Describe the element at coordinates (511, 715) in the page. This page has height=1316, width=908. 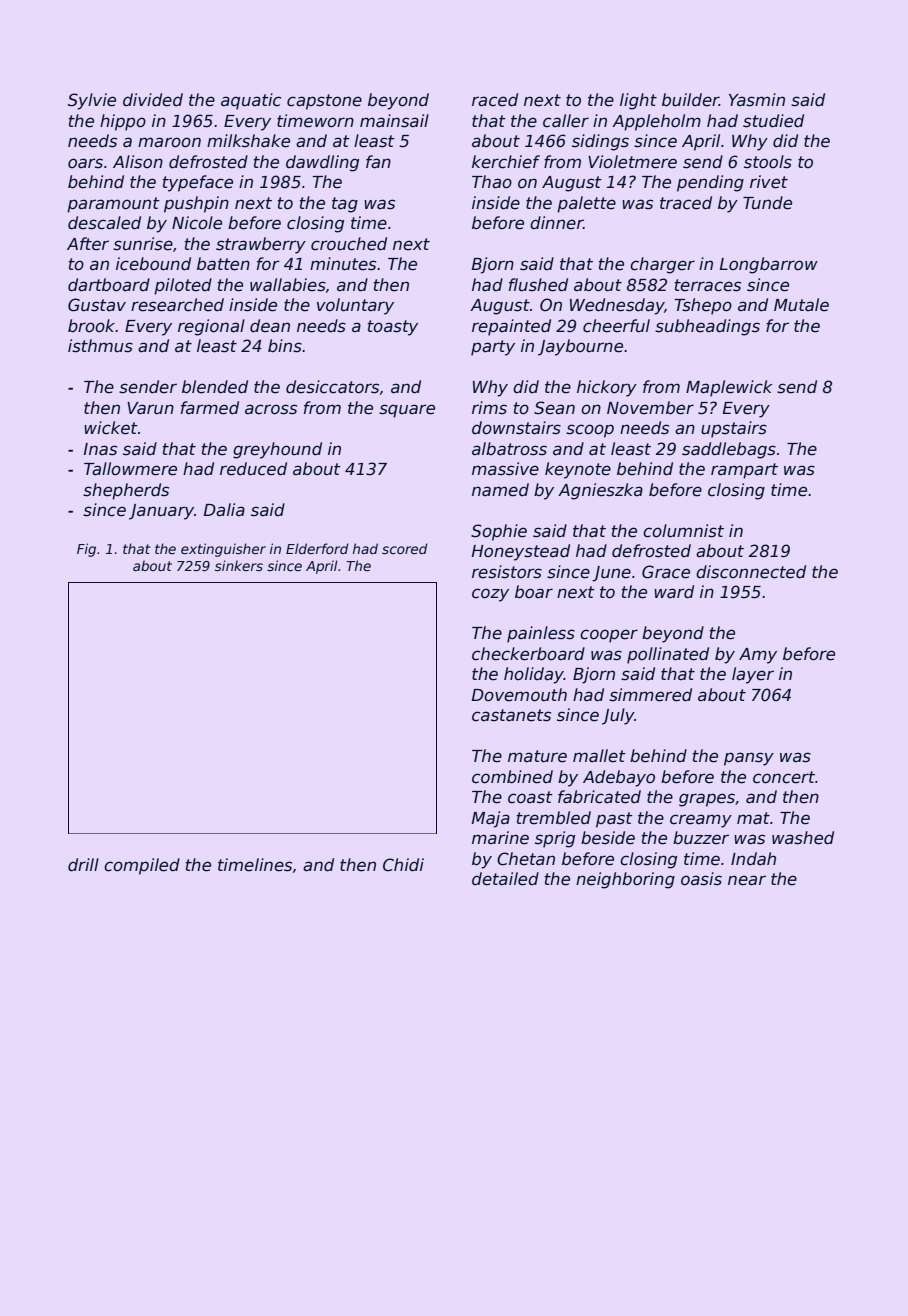
I see `castanets` at that location.
